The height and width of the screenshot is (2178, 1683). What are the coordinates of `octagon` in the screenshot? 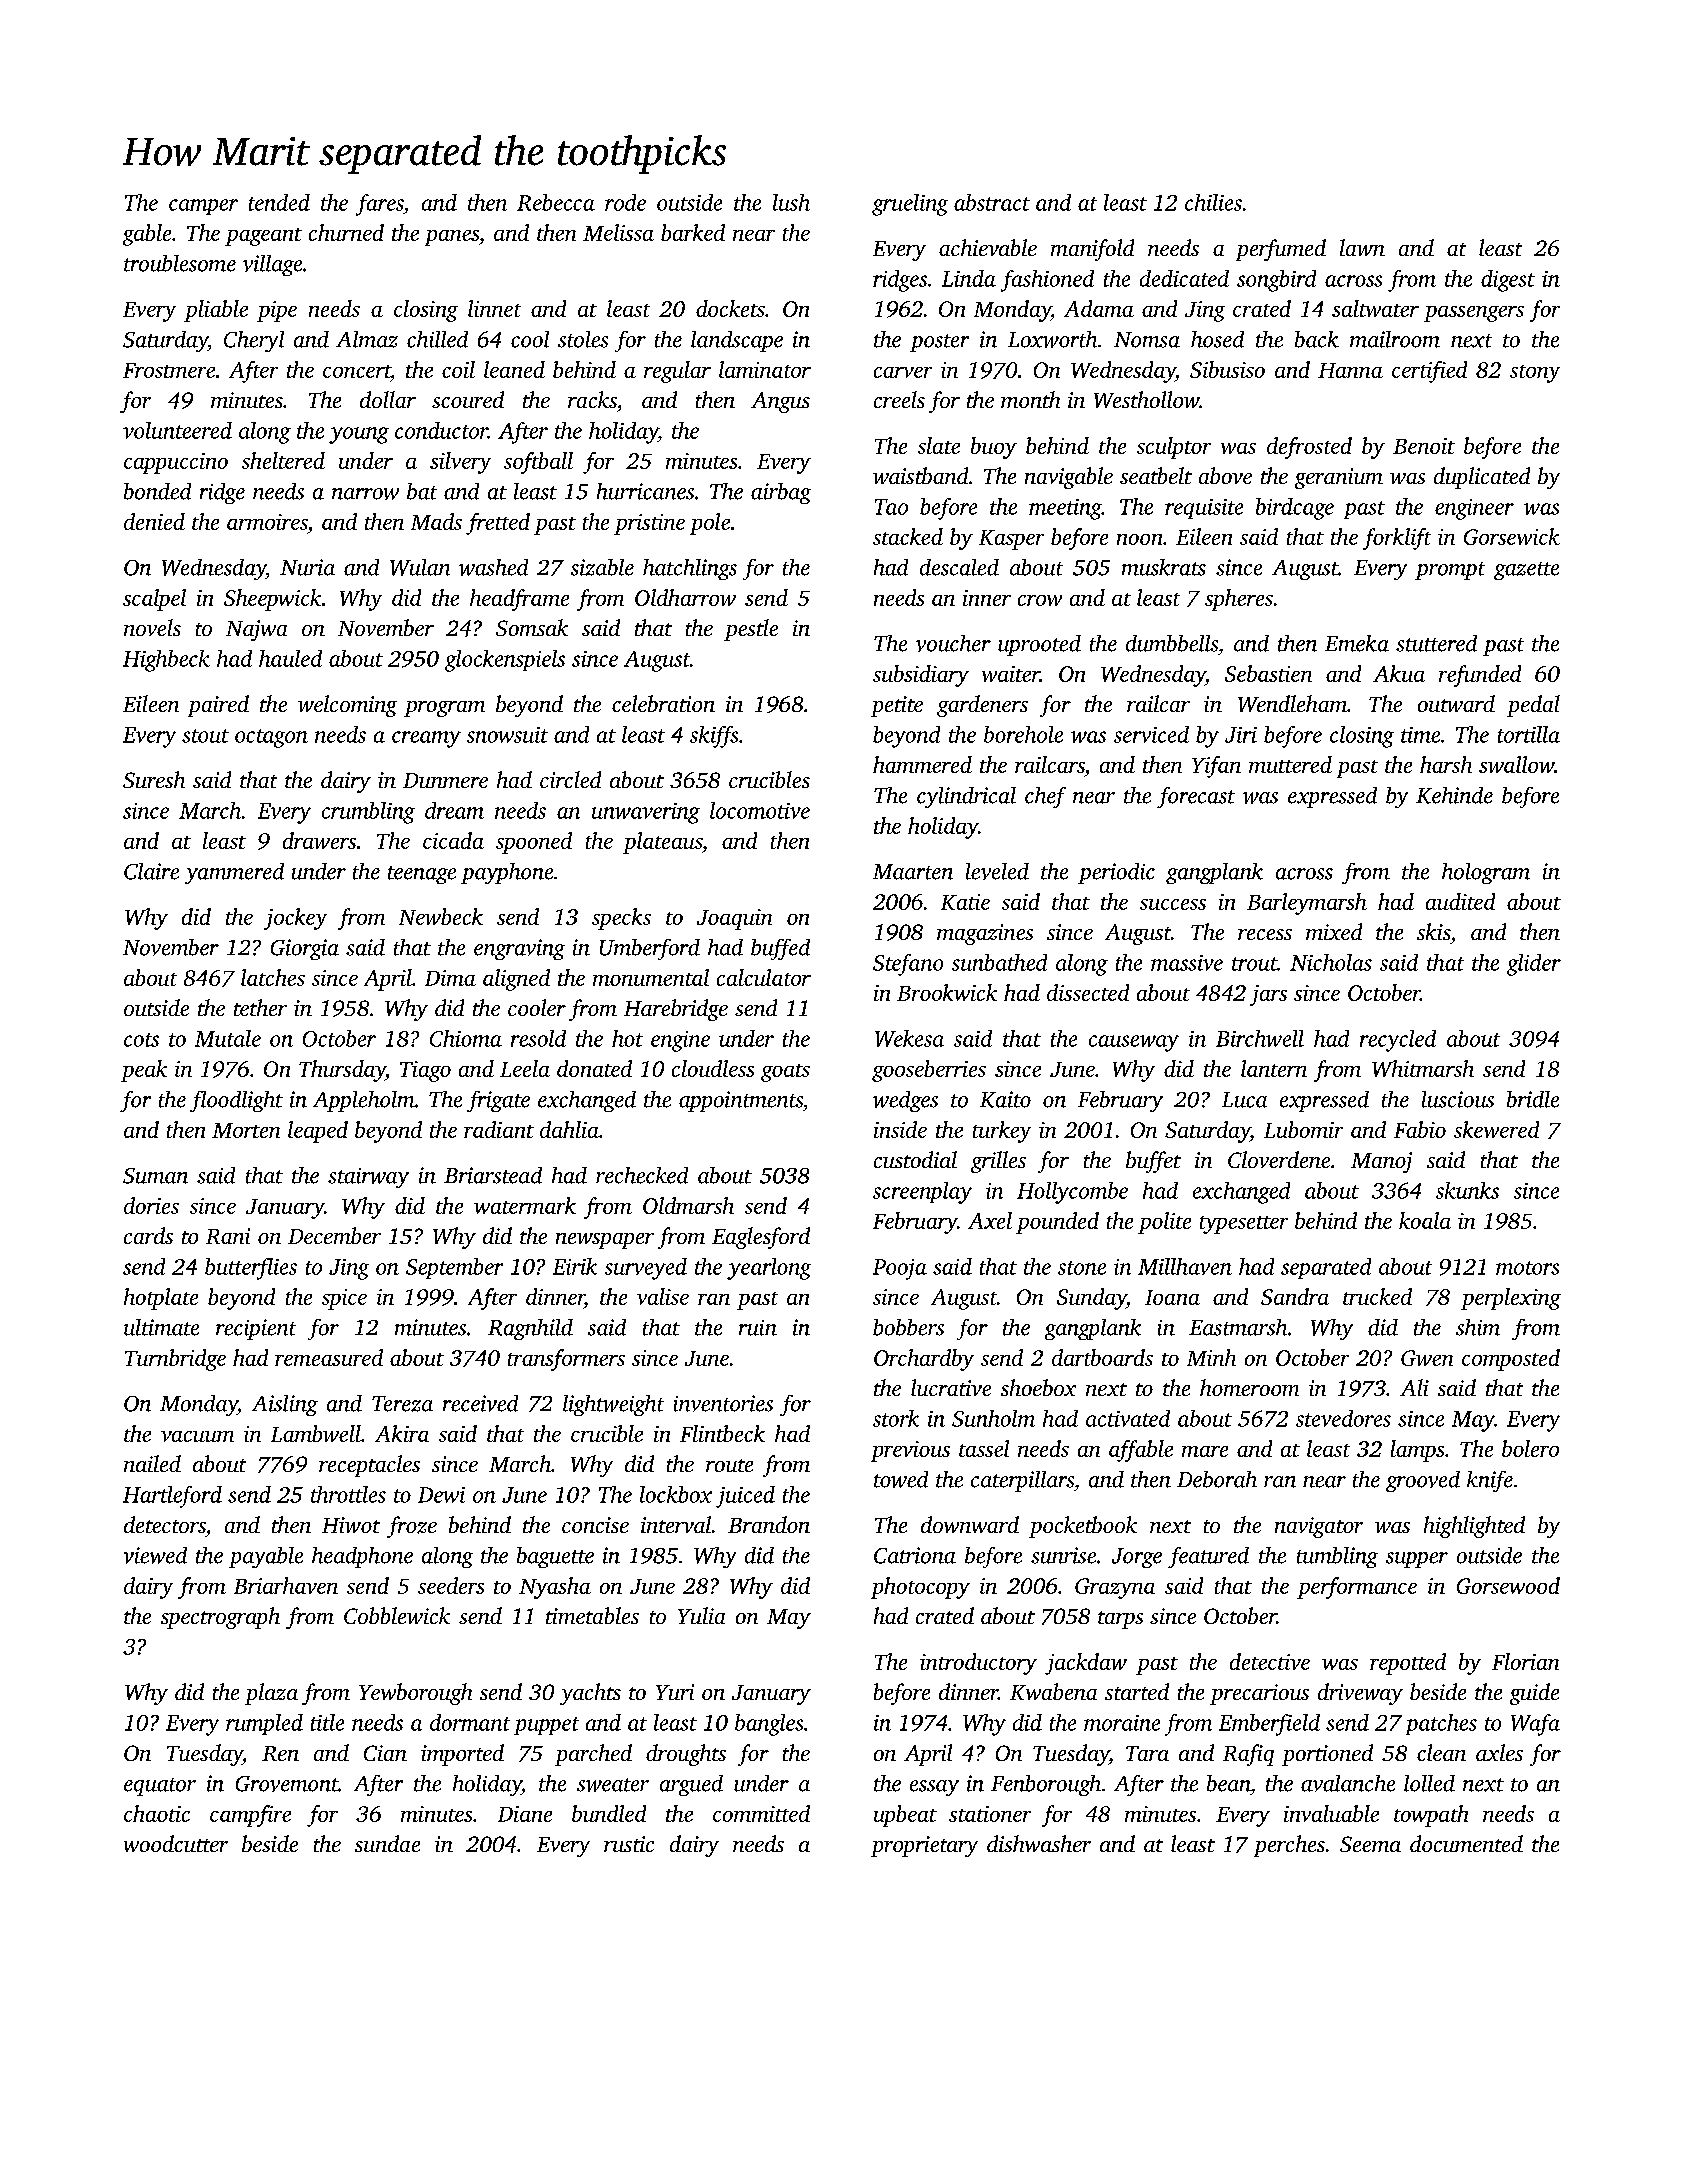 It's located at (271, 738).
